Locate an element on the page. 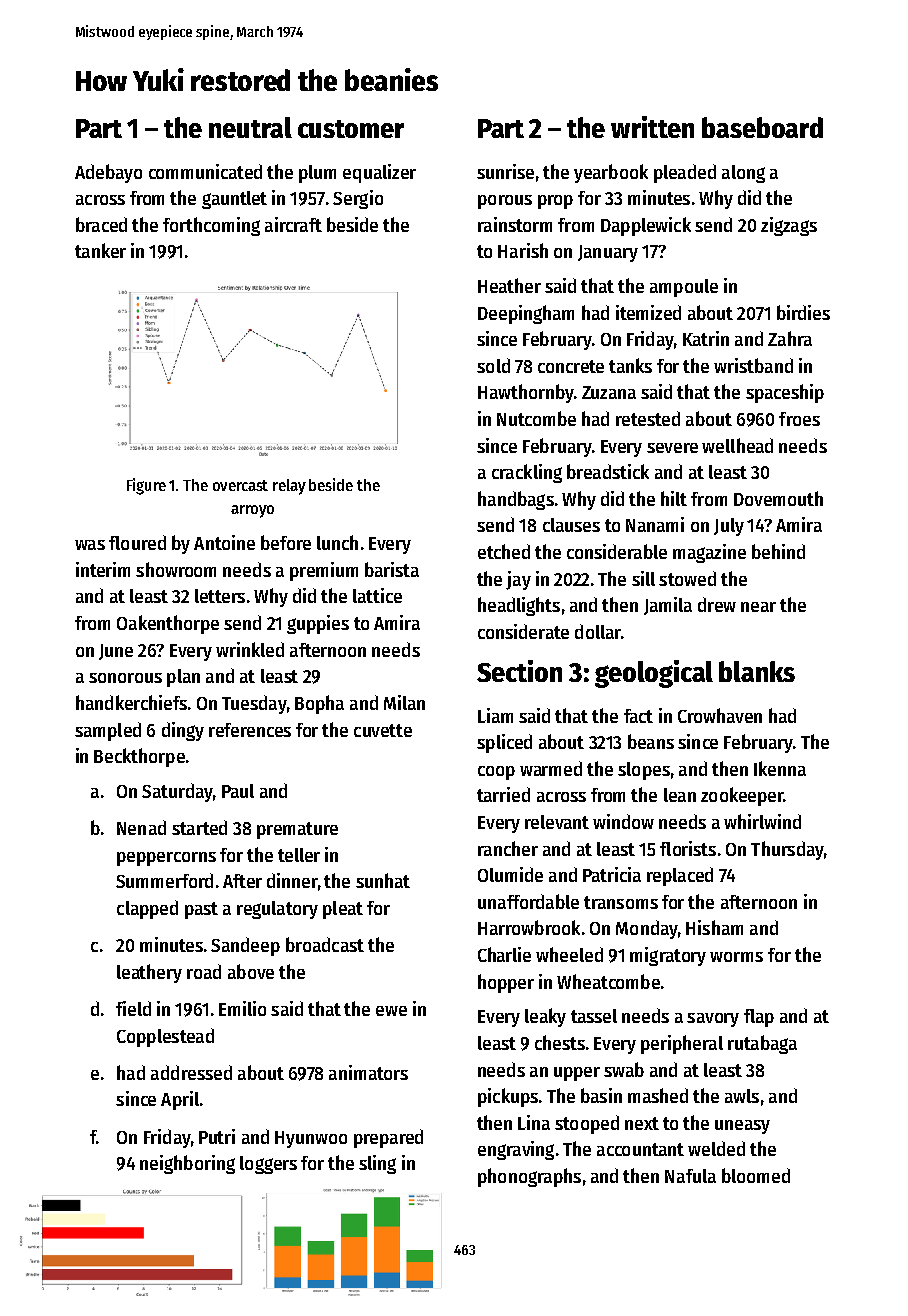 Image resolution: width=908 pixels, height=1316 pixels. was is located at coordinates (90, 545).
